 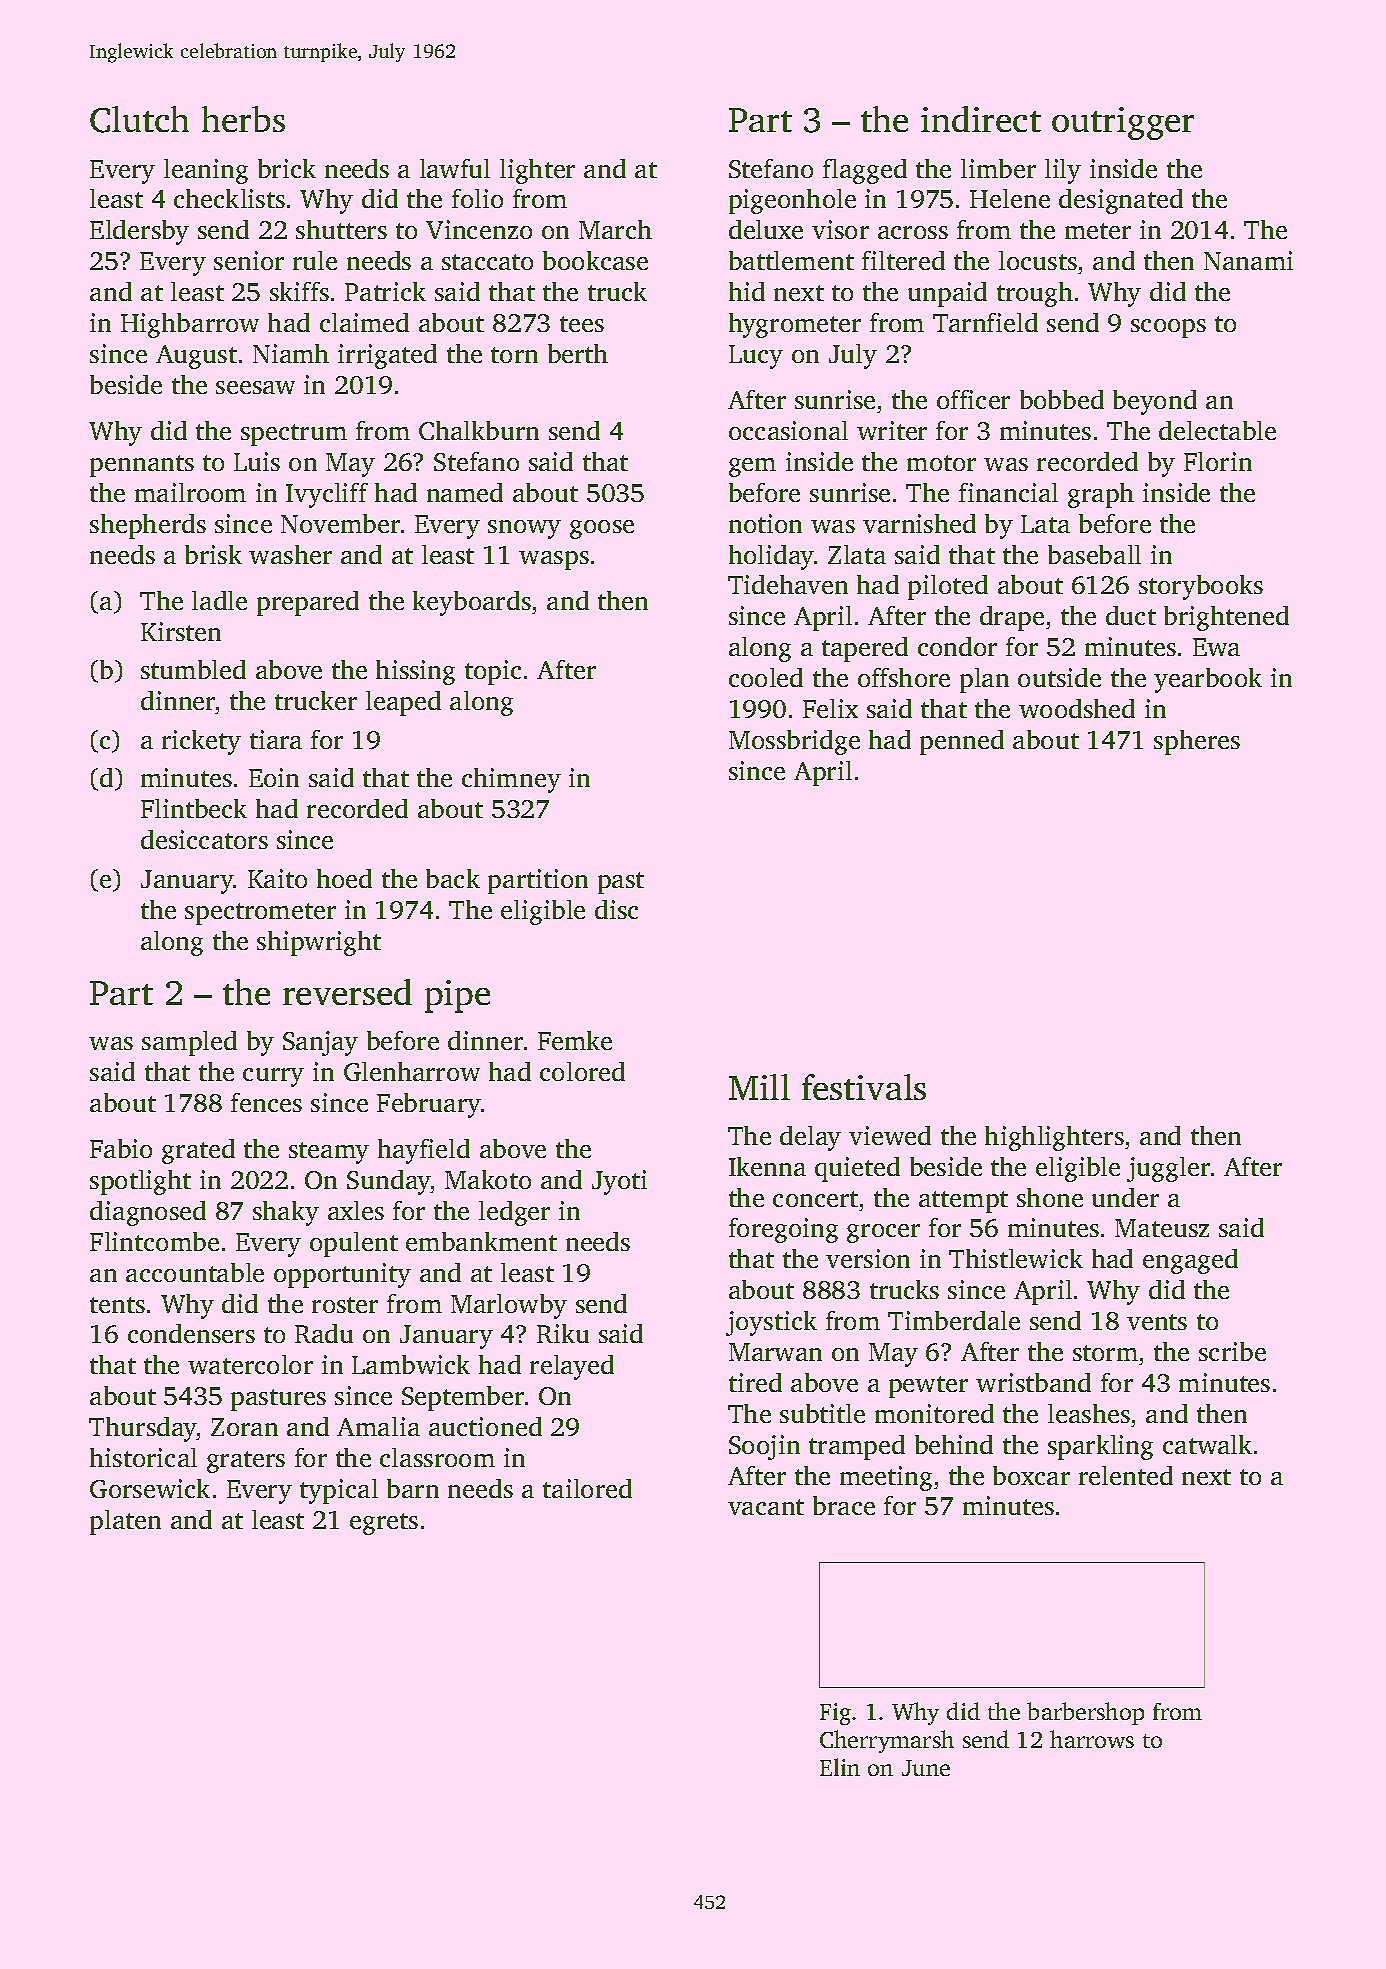 I want to click on Flintbeck, so click(x=194, y=808).
